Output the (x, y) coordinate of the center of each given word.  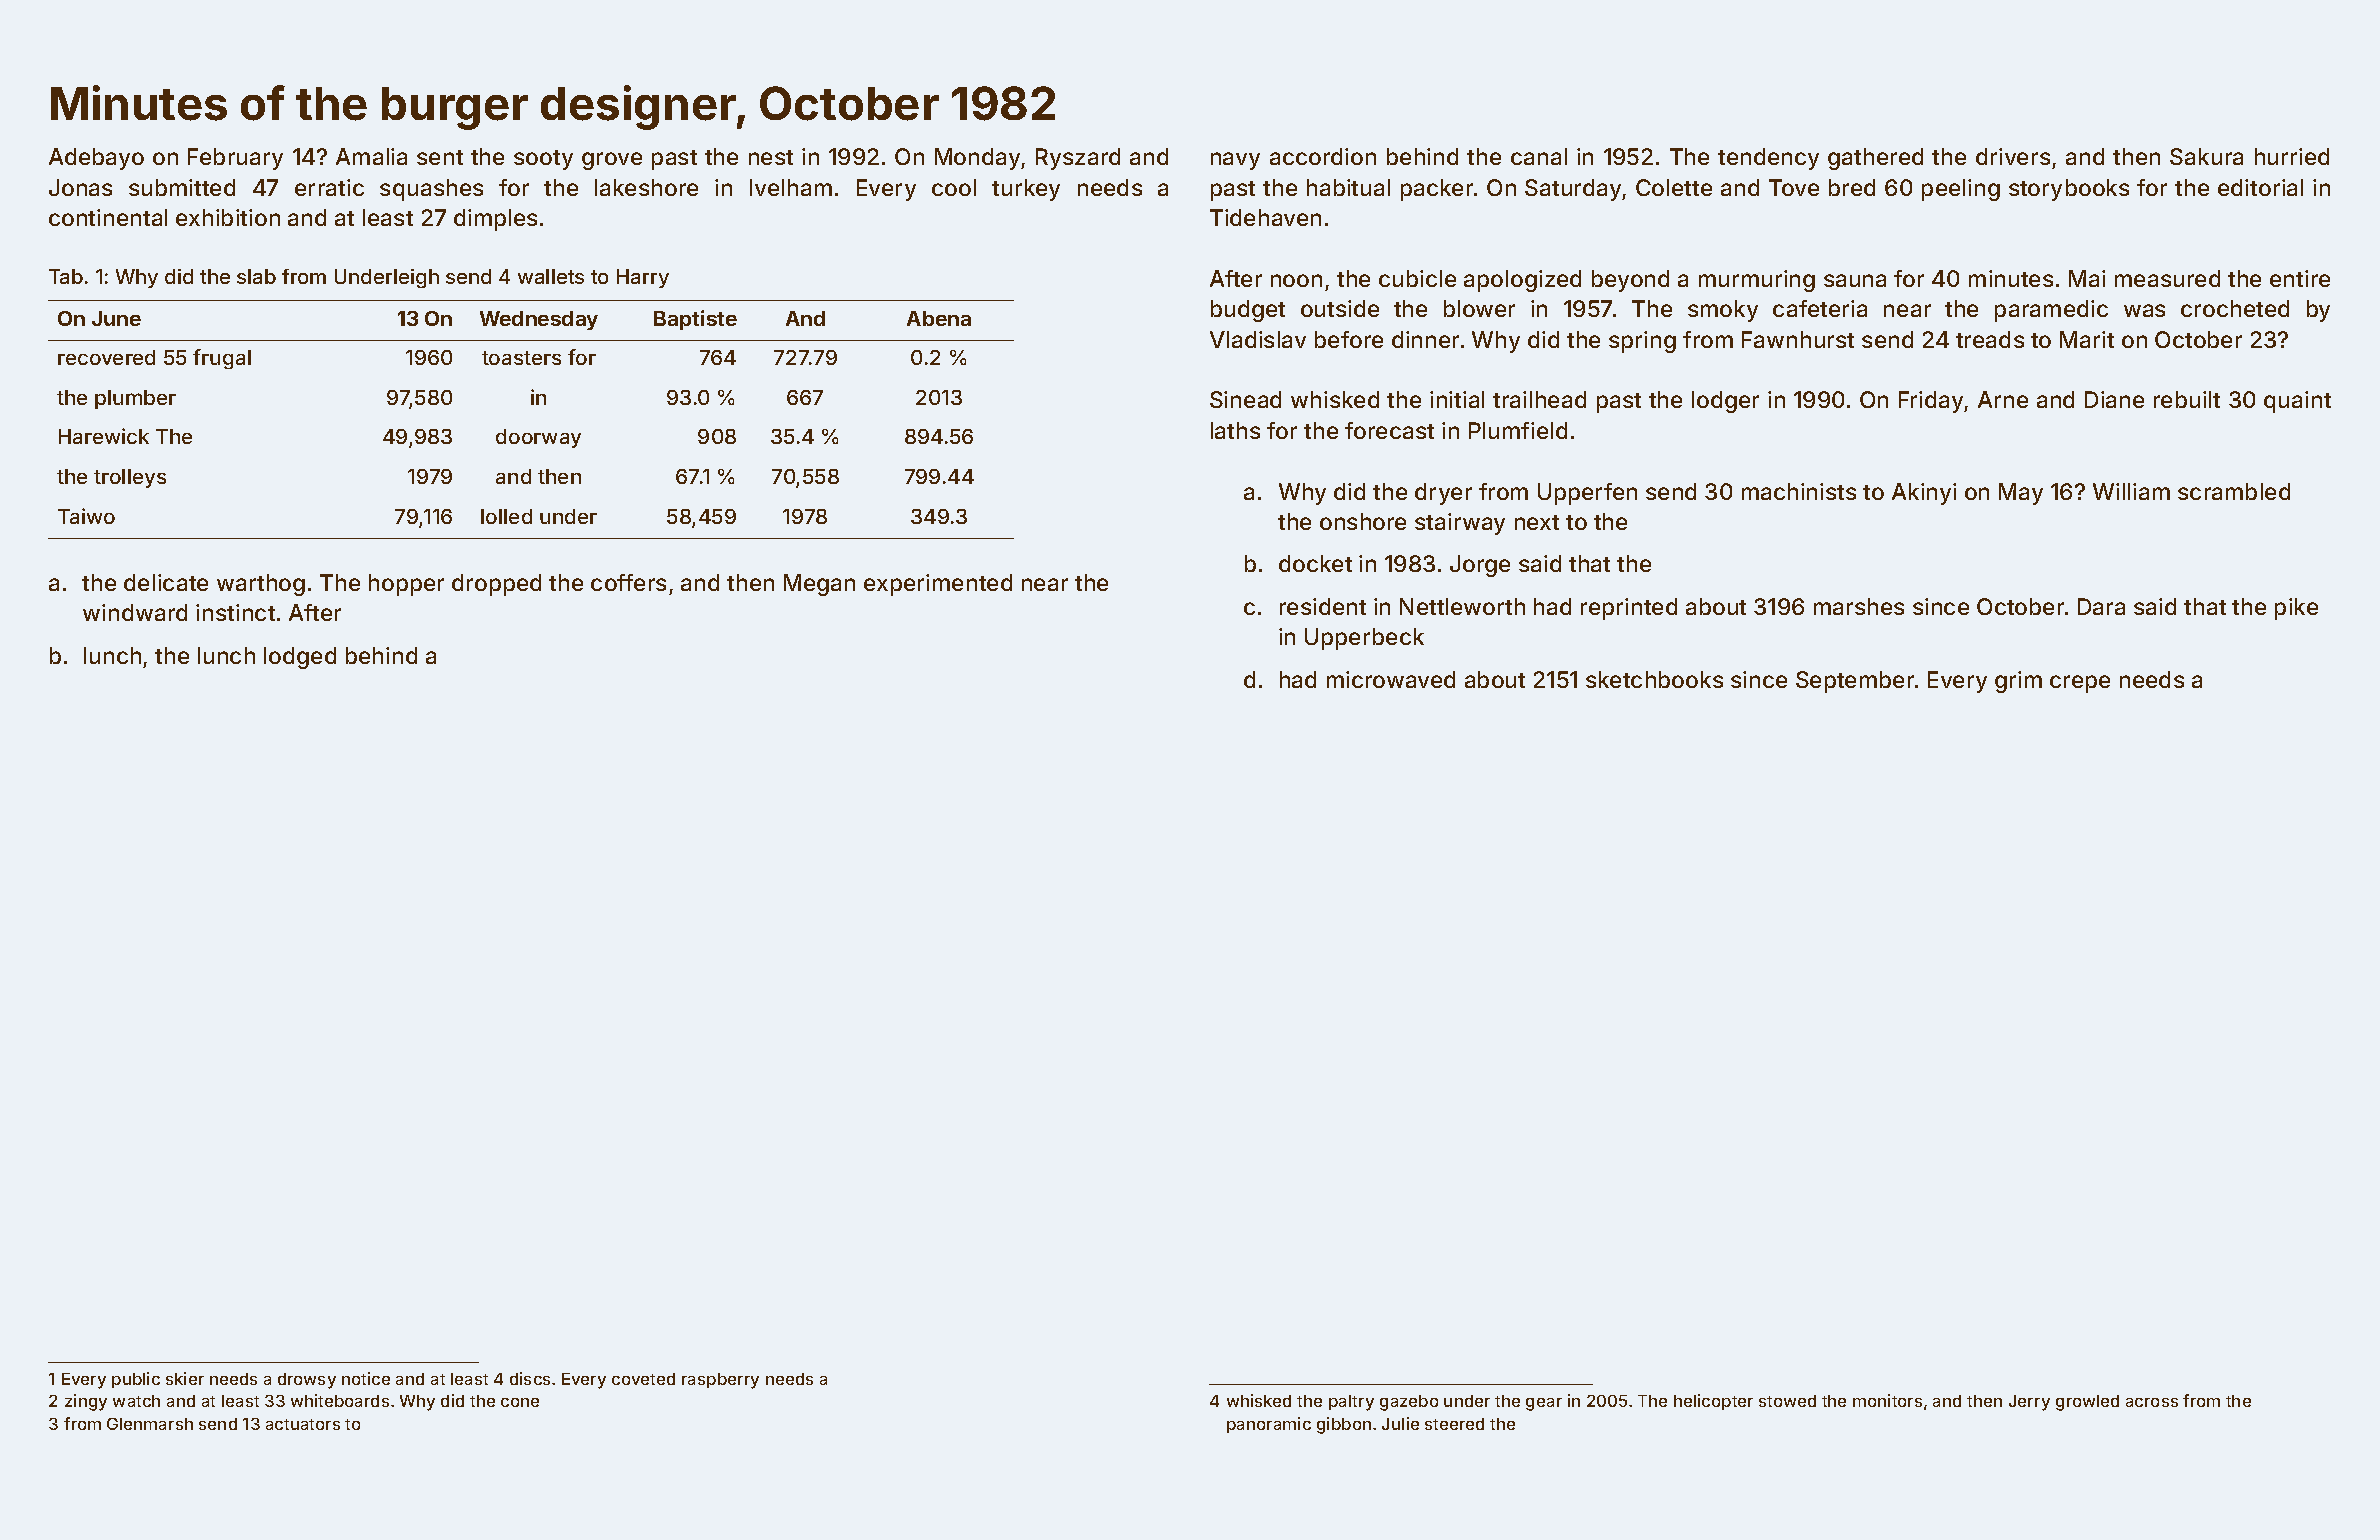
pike (2296, 609)
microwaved (1391, 679)
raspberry (720, 1381)
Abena (939, 318)
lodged (300, 658)
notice (366, 1378)
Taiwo (86, 516)
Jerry (2029, 1403)
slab (256, 276)
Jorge (1480, 566)
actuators (303, 1424)
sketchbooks (1654, 679)
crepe (2080, 684)
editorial (2260, 187)
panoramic (1269, 1425)
